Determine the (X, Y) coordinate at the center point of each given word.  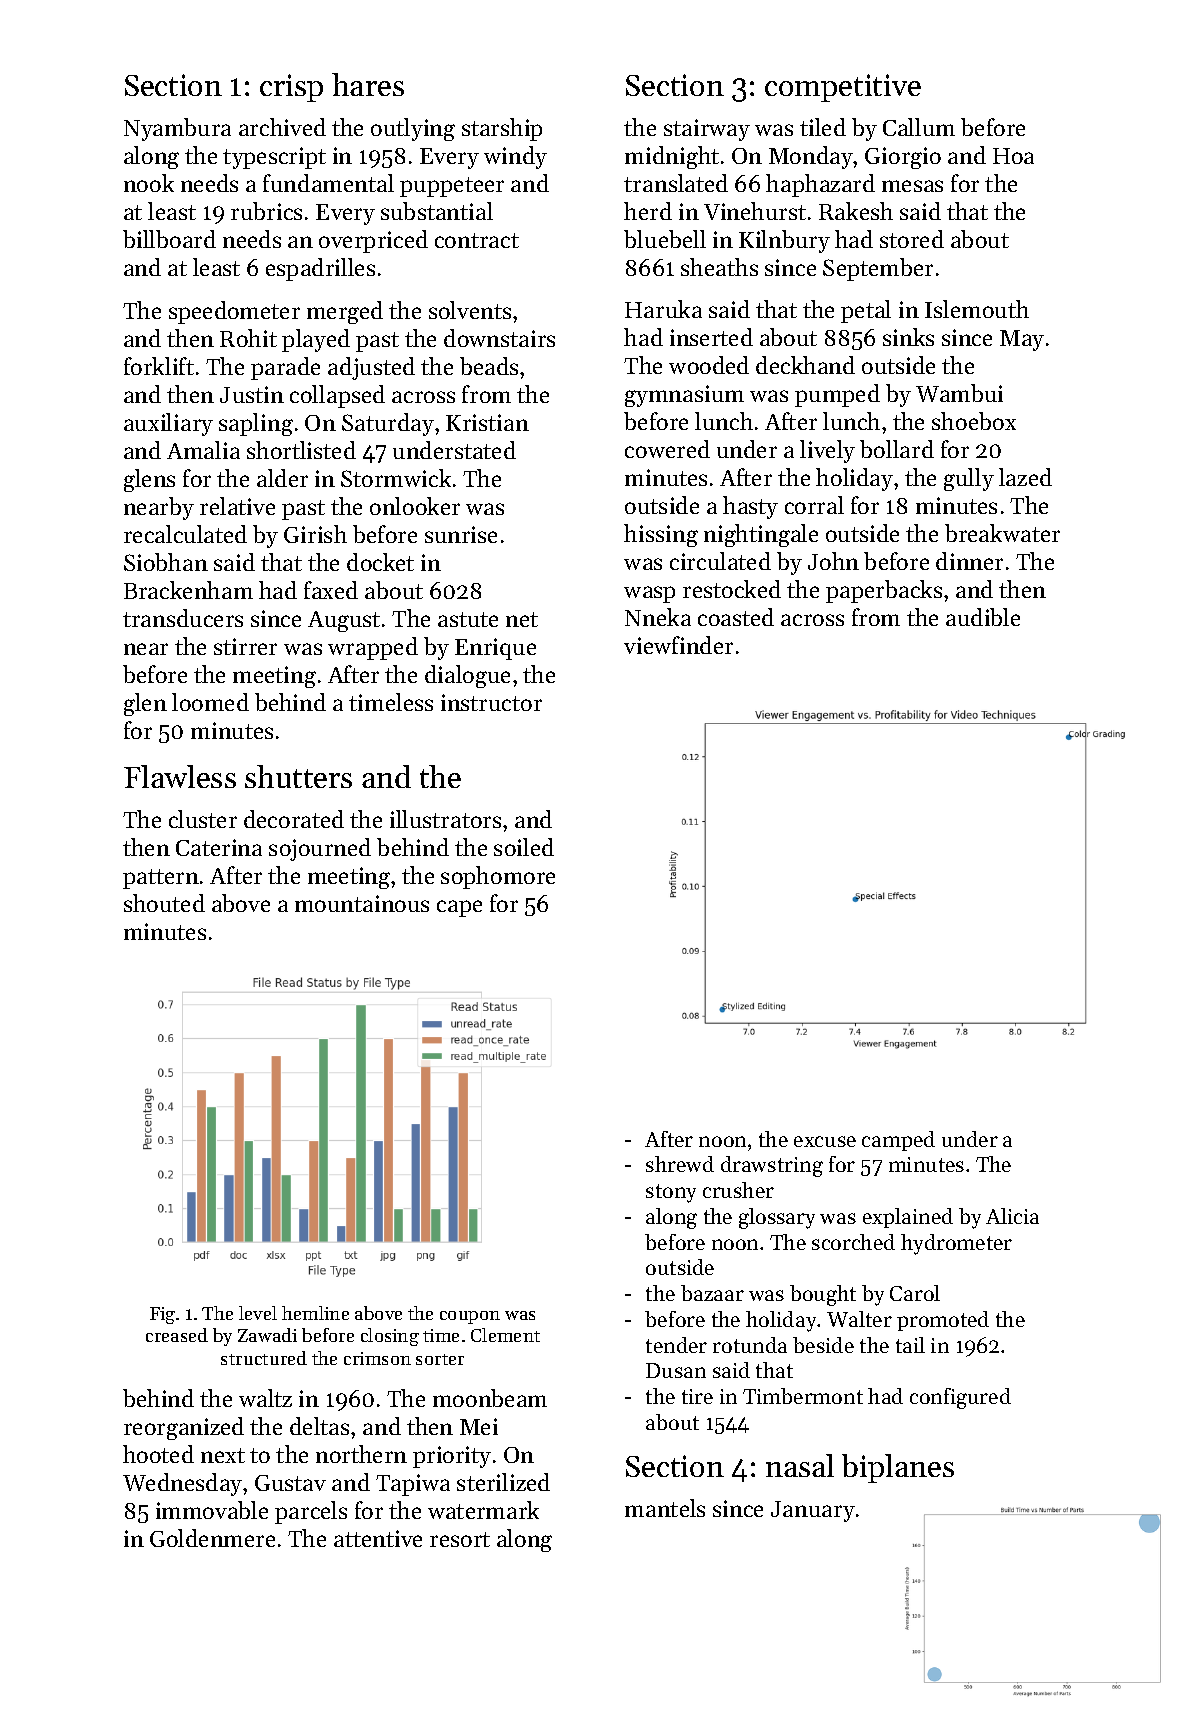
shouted (164, 903)
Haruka (663, 309)
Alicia (1012, 1216)
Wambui (959, 393)
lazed (1025, 477)
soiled (524, 847)
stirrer (245, 646)
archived (282, 127)
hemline (315, 1313)
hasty (750, 507)
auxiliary (168, 424)
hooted (158, 1454)
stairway (707, 130)
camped (898, 1141)
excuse (825, 1141)
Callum (919, 127)
